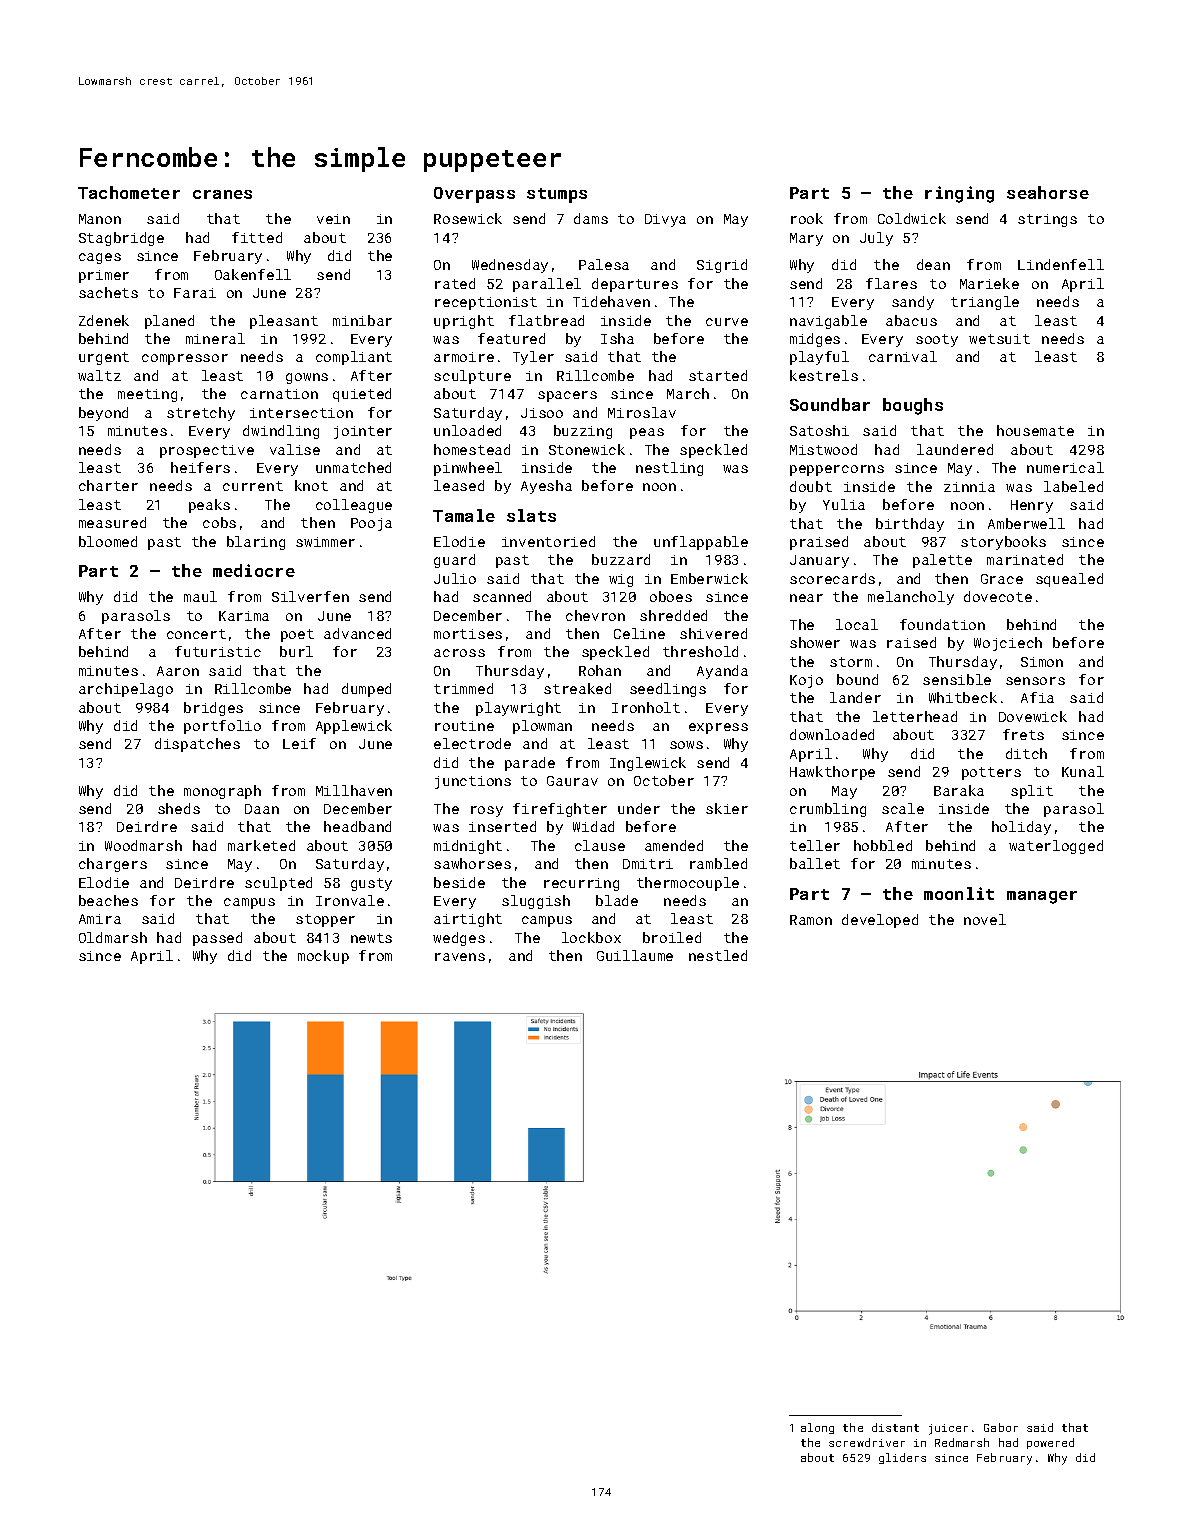 The image size is (1183, 1531). What do you see at coordinates (817, 1428) in the page?
I see `along` at bounding box center [817, 1428].
